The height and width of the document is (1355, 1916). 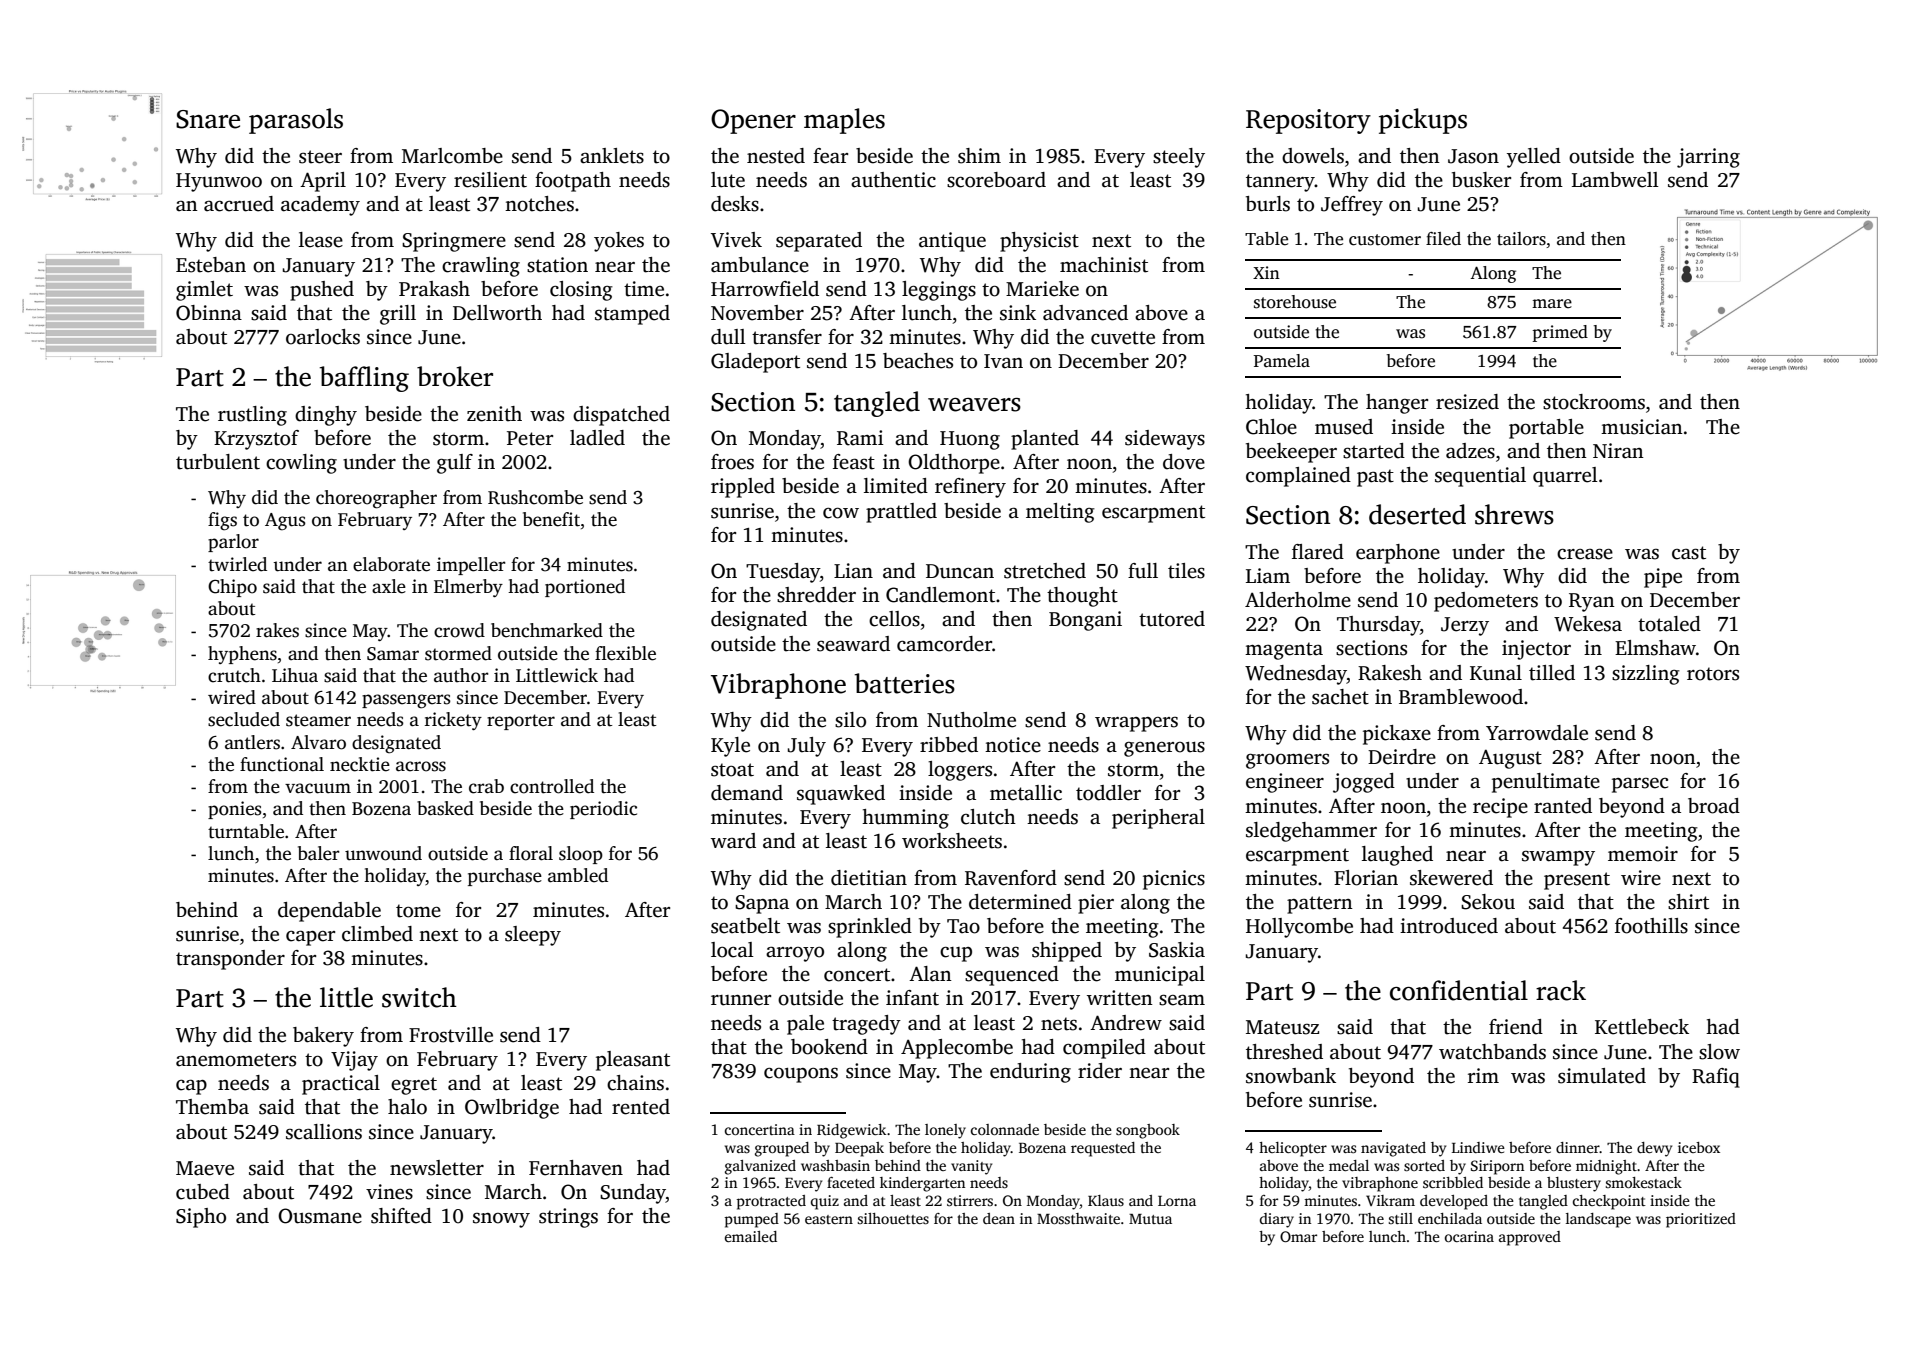 I want to click on smokestack, so click(x=1644, y=1182).
